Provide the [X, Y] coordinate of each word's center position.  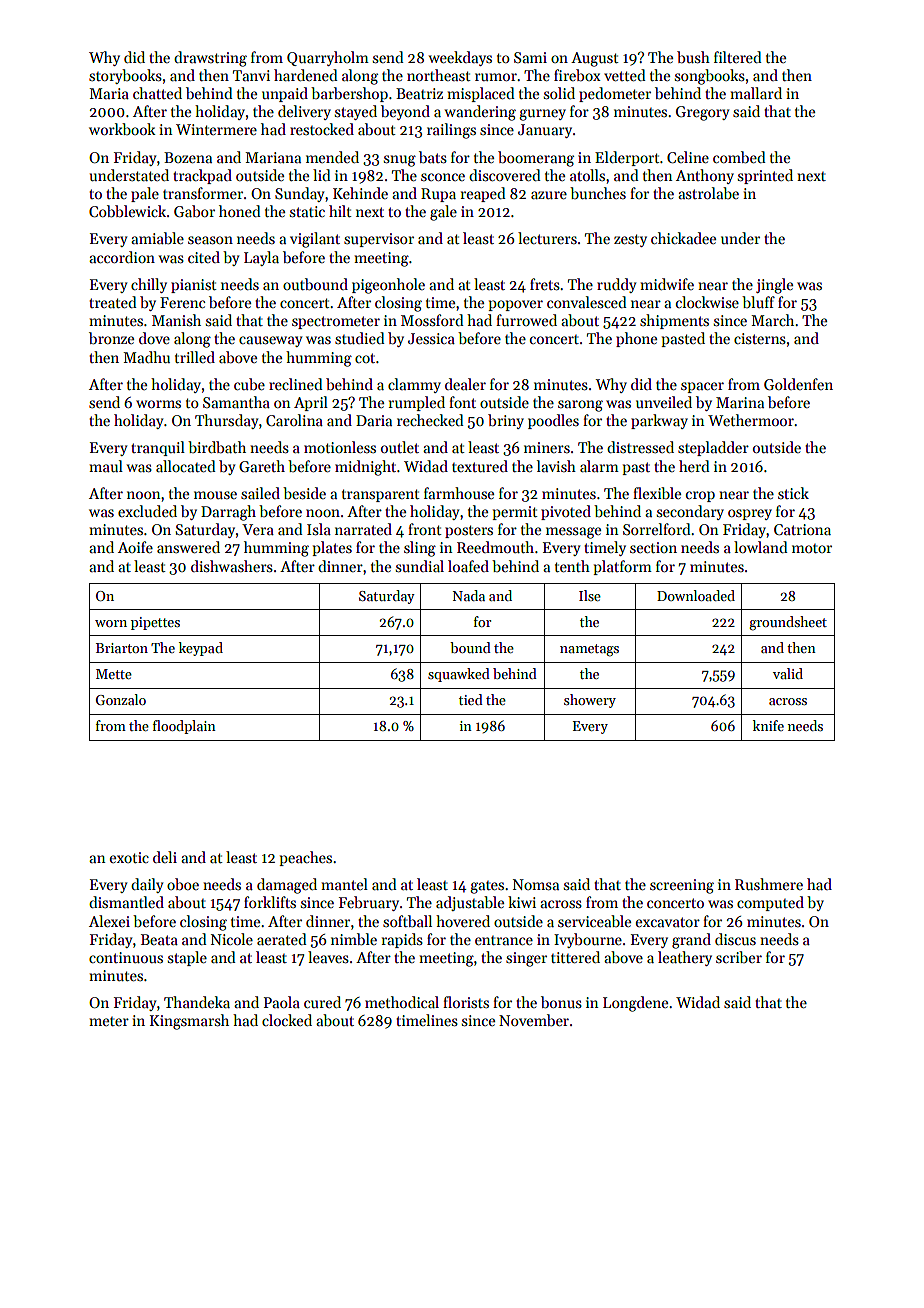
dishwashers [232, 566]
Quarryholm [328, 58]
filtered [738, 57]
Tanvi [251, 75]
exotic [129, 857]
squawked [459, 675]
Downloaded [696, 595]
